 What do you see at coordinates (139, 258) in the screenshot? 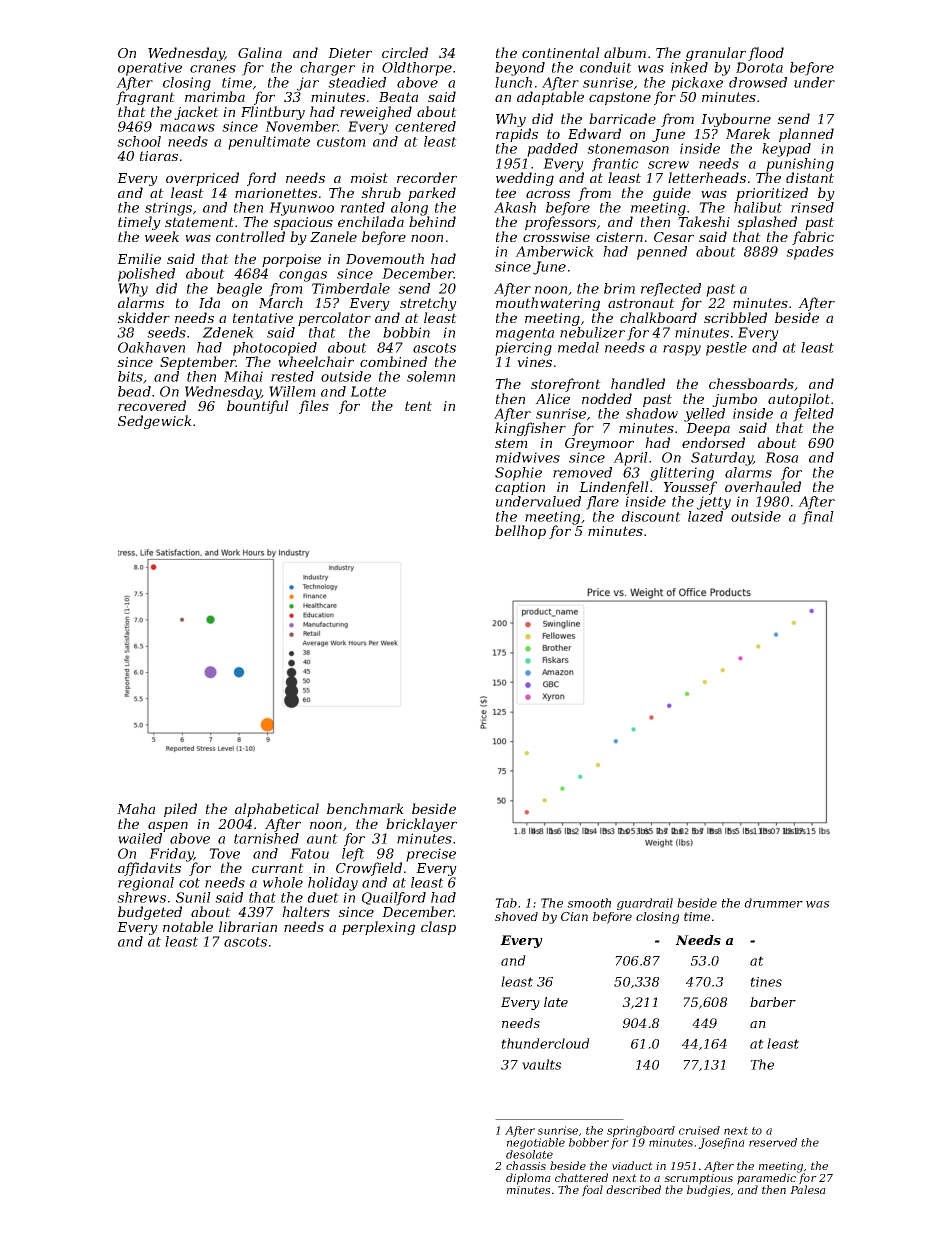
I see `Emilie` at bounding box center [139, 258].
